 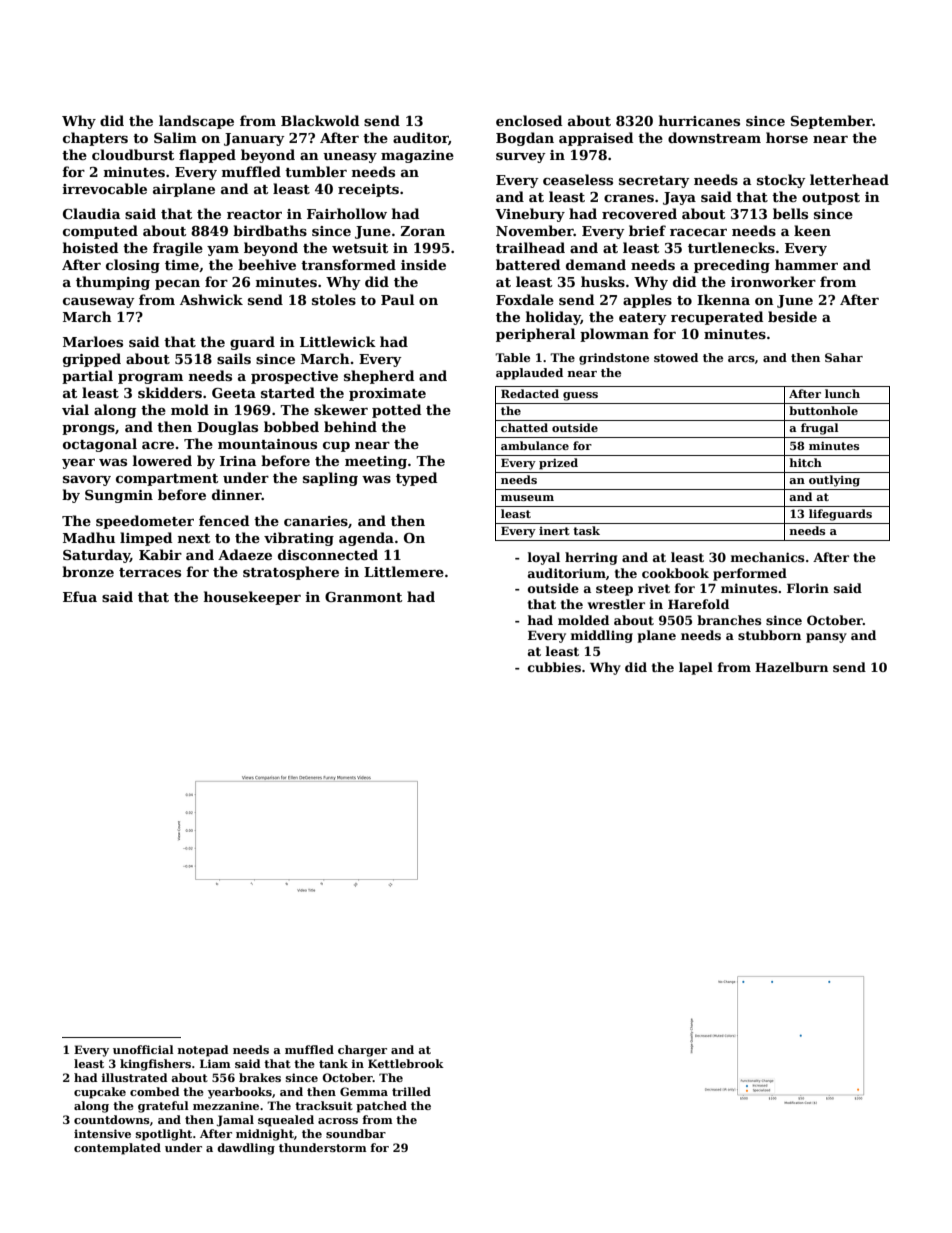 I want to click on soundbar, so click(x=356, y=1133).
